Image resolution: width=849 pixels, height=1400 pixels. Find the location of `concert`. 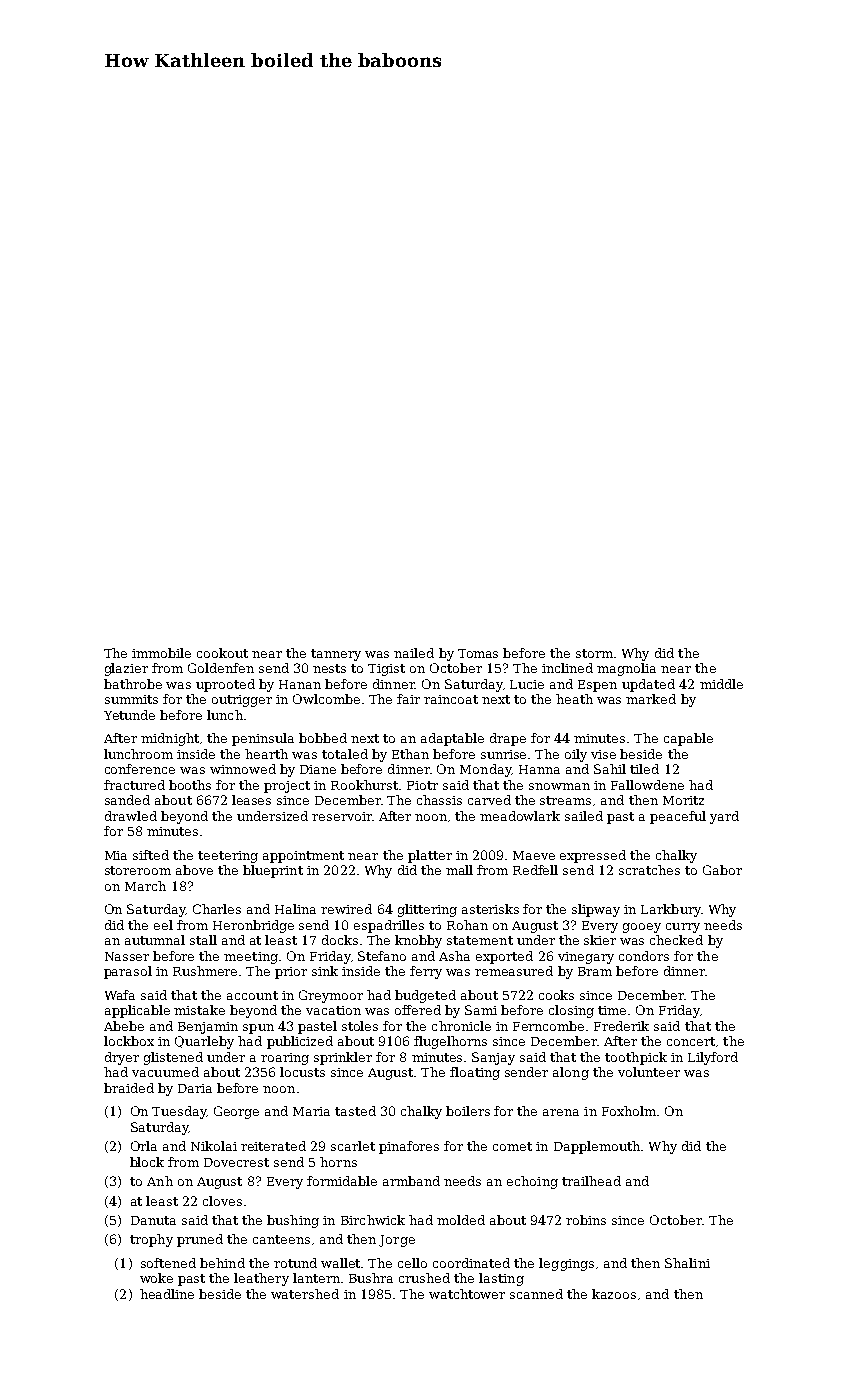

concert is located at coordinates (691, 1041).
